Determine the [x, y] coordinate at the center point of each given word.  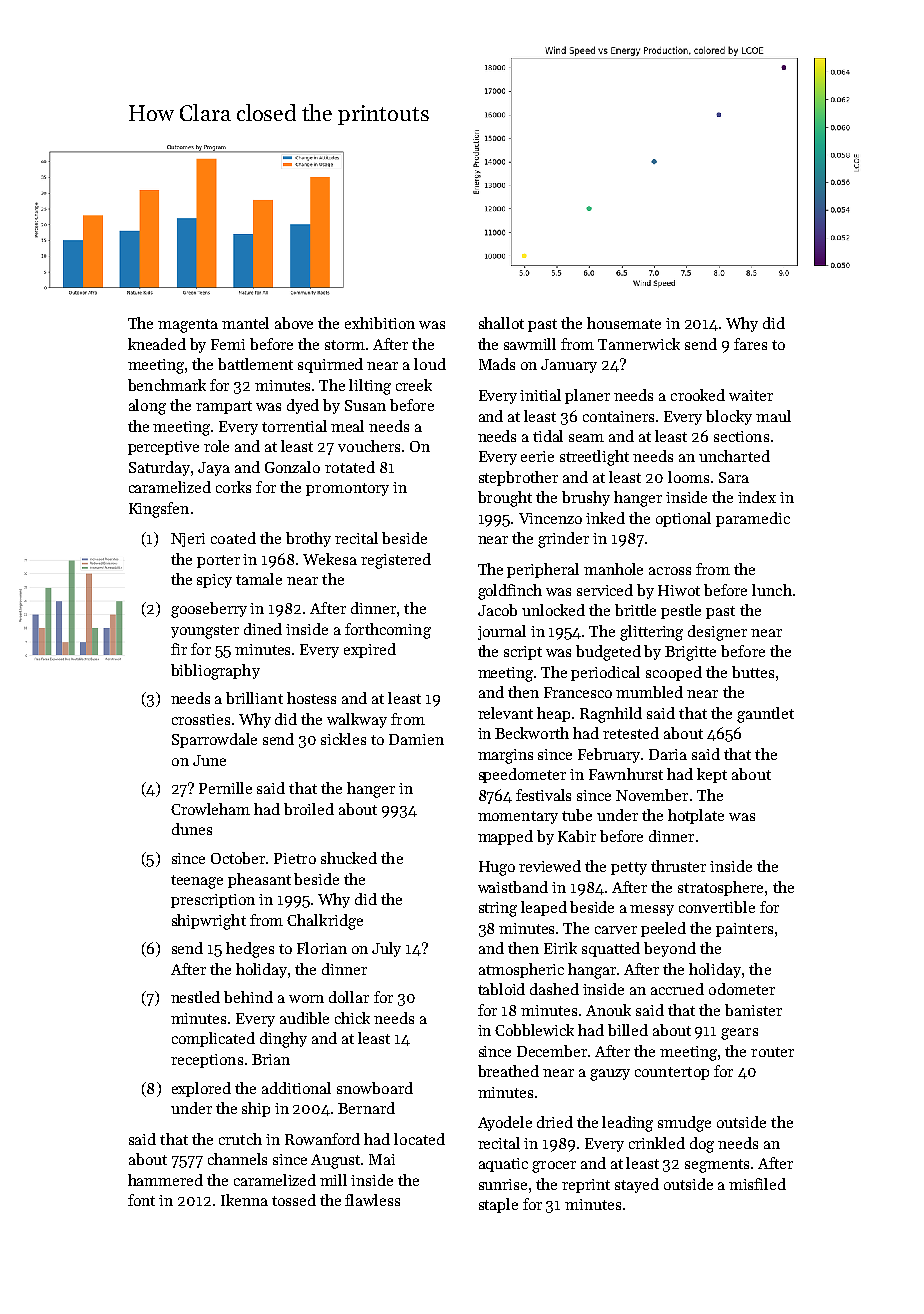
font [141, 1200]
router [772, 1052]
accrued [677, 989]
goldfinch [510, 592]
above [294, 323]
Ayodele [505, 1123]
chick [352, 1018]
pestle [681, 611]
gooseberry [209, 610]
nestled [195, 997]
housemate [624, 323]
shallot [501, 323]
